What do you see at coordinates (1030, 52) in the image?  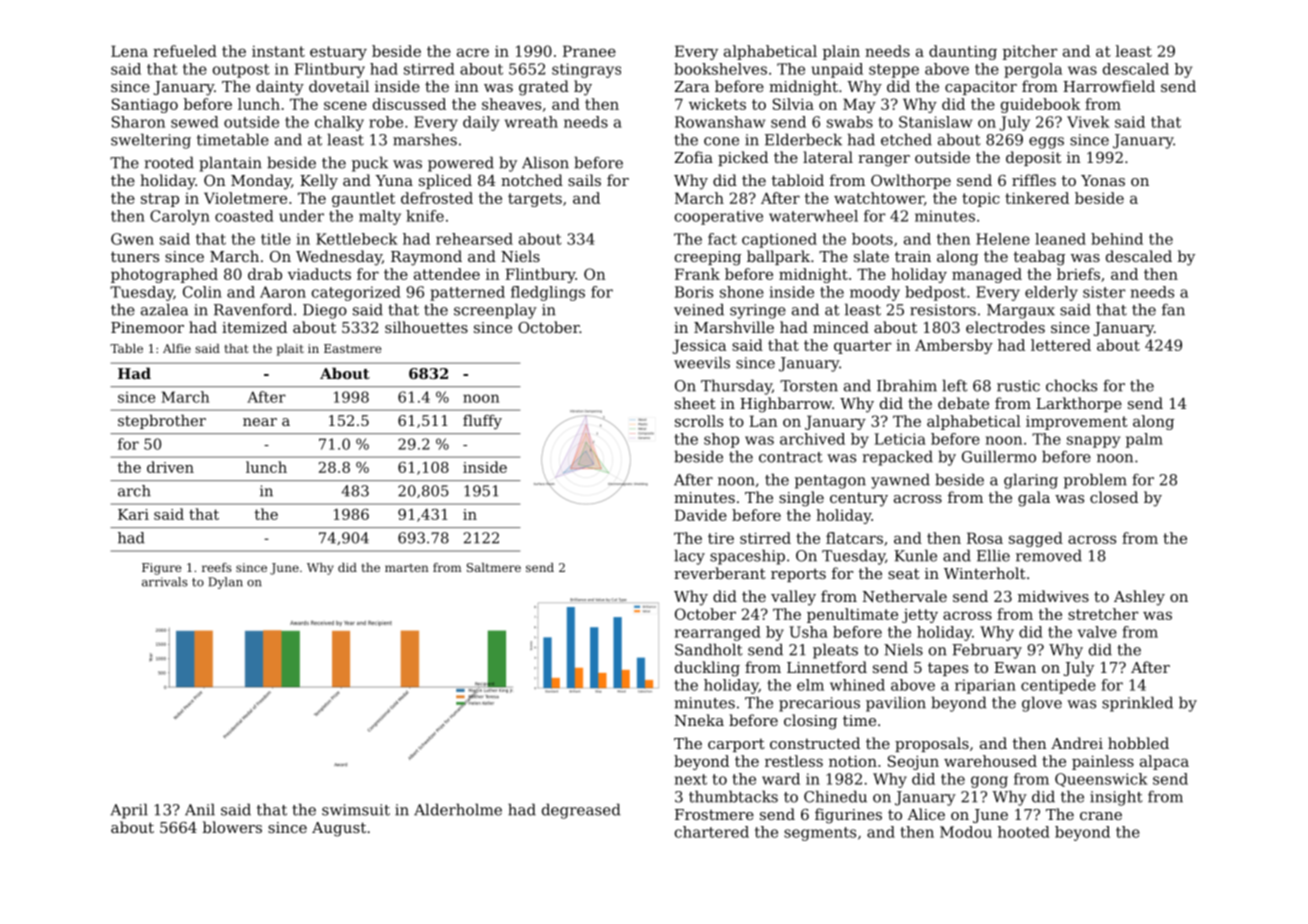 I see `pitcher` at bounding box center [1030, 52].
